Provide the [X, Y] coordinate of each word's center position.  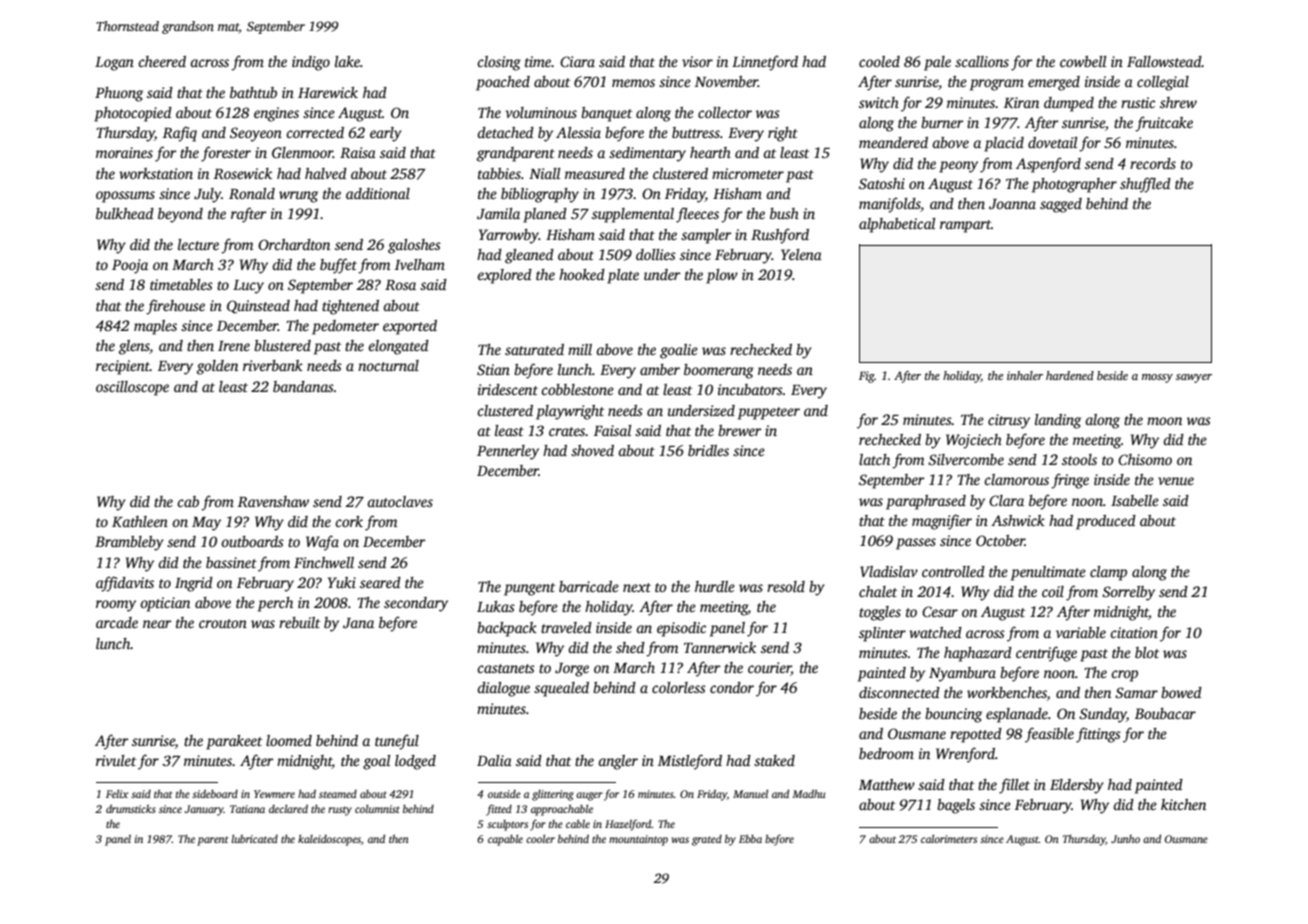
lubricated [254, 839]
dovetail [1052, 142]
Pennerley [508, 452]
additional [378, 193]
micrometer [748, 173]
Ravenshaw [273, 501]
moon [1164, 421]
